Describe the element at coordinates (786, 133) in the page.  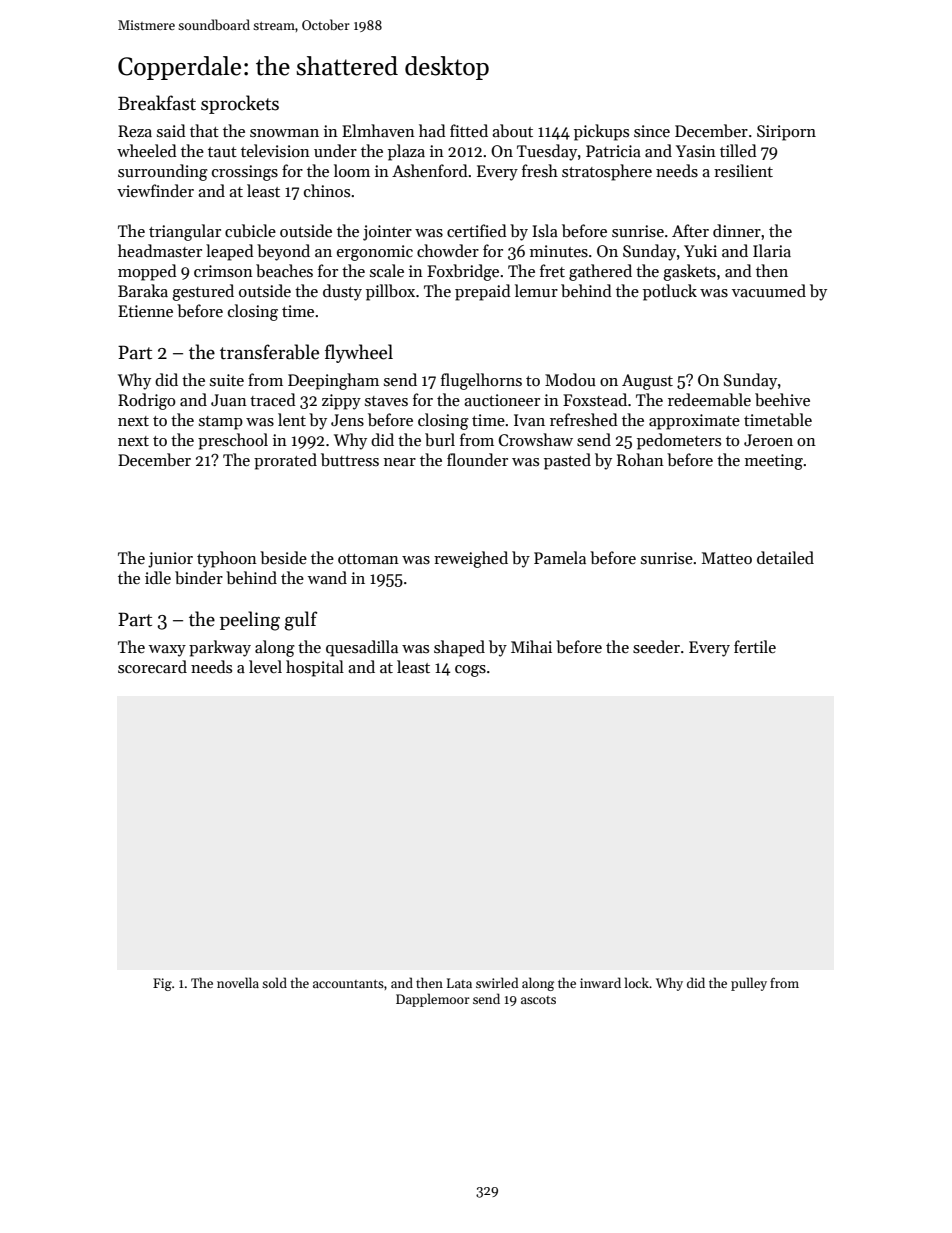
I see `Siriporn` at that location.
